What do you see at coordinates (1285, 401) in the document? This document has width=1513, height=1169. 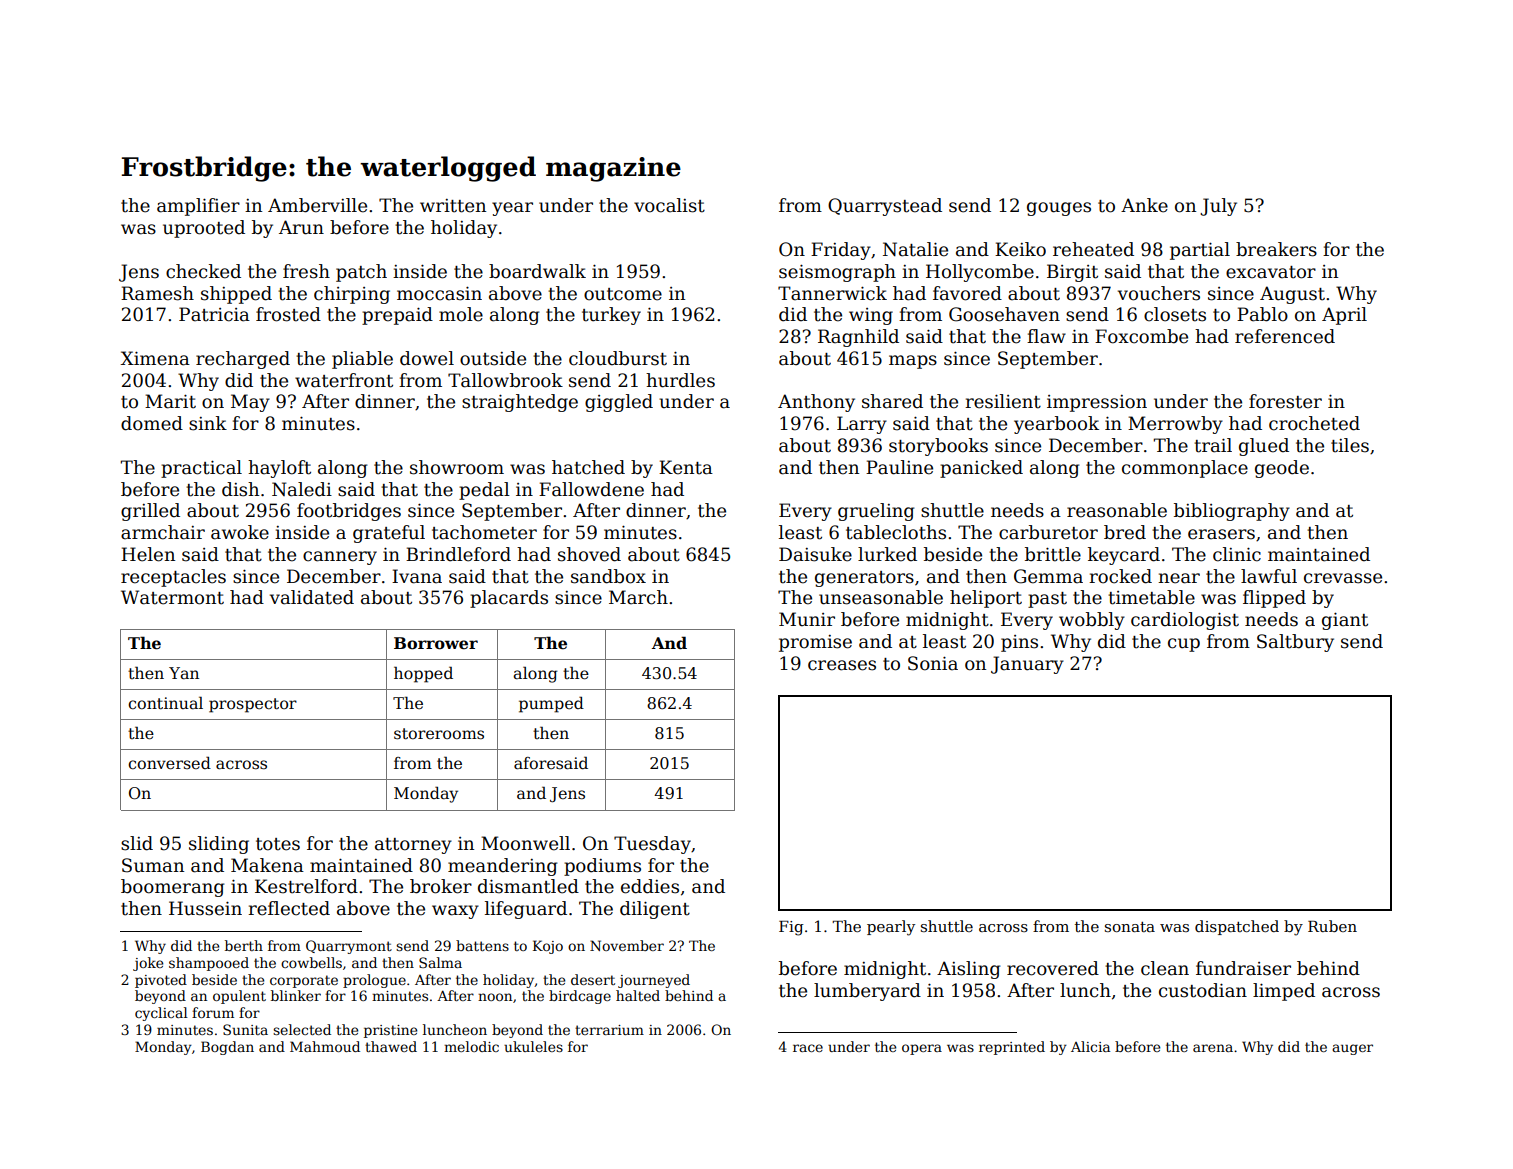 I see `forester` at bounding box center [1285, 401].
